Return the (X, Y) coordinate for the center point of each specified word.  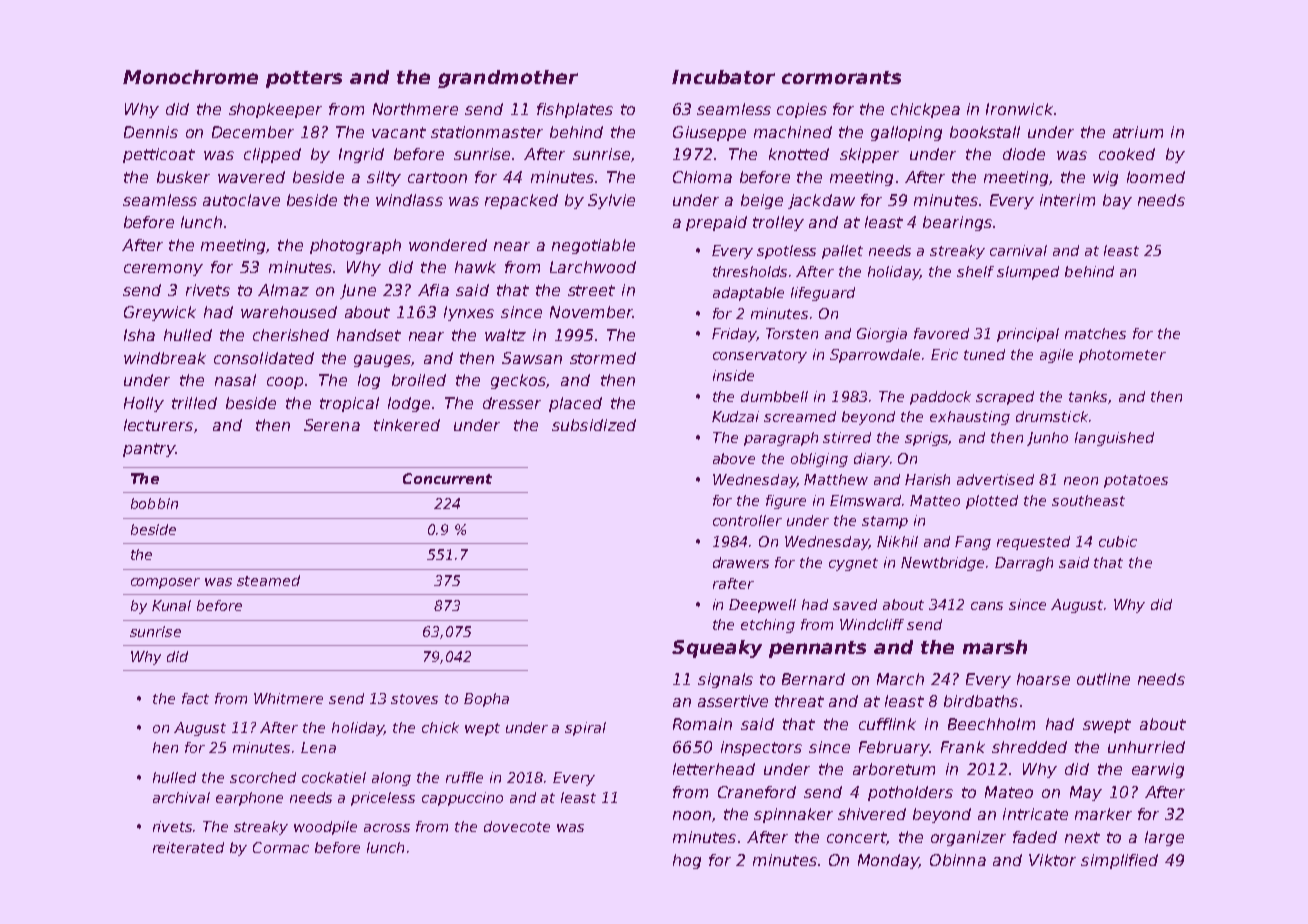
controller (747, 520)
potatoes (1136, 481)
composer (165, 583)
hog (687, 861)
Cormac (281, 847)
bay (1117, 201)
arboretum (894, 769)
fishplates (575, 110)
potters (304, 79)
